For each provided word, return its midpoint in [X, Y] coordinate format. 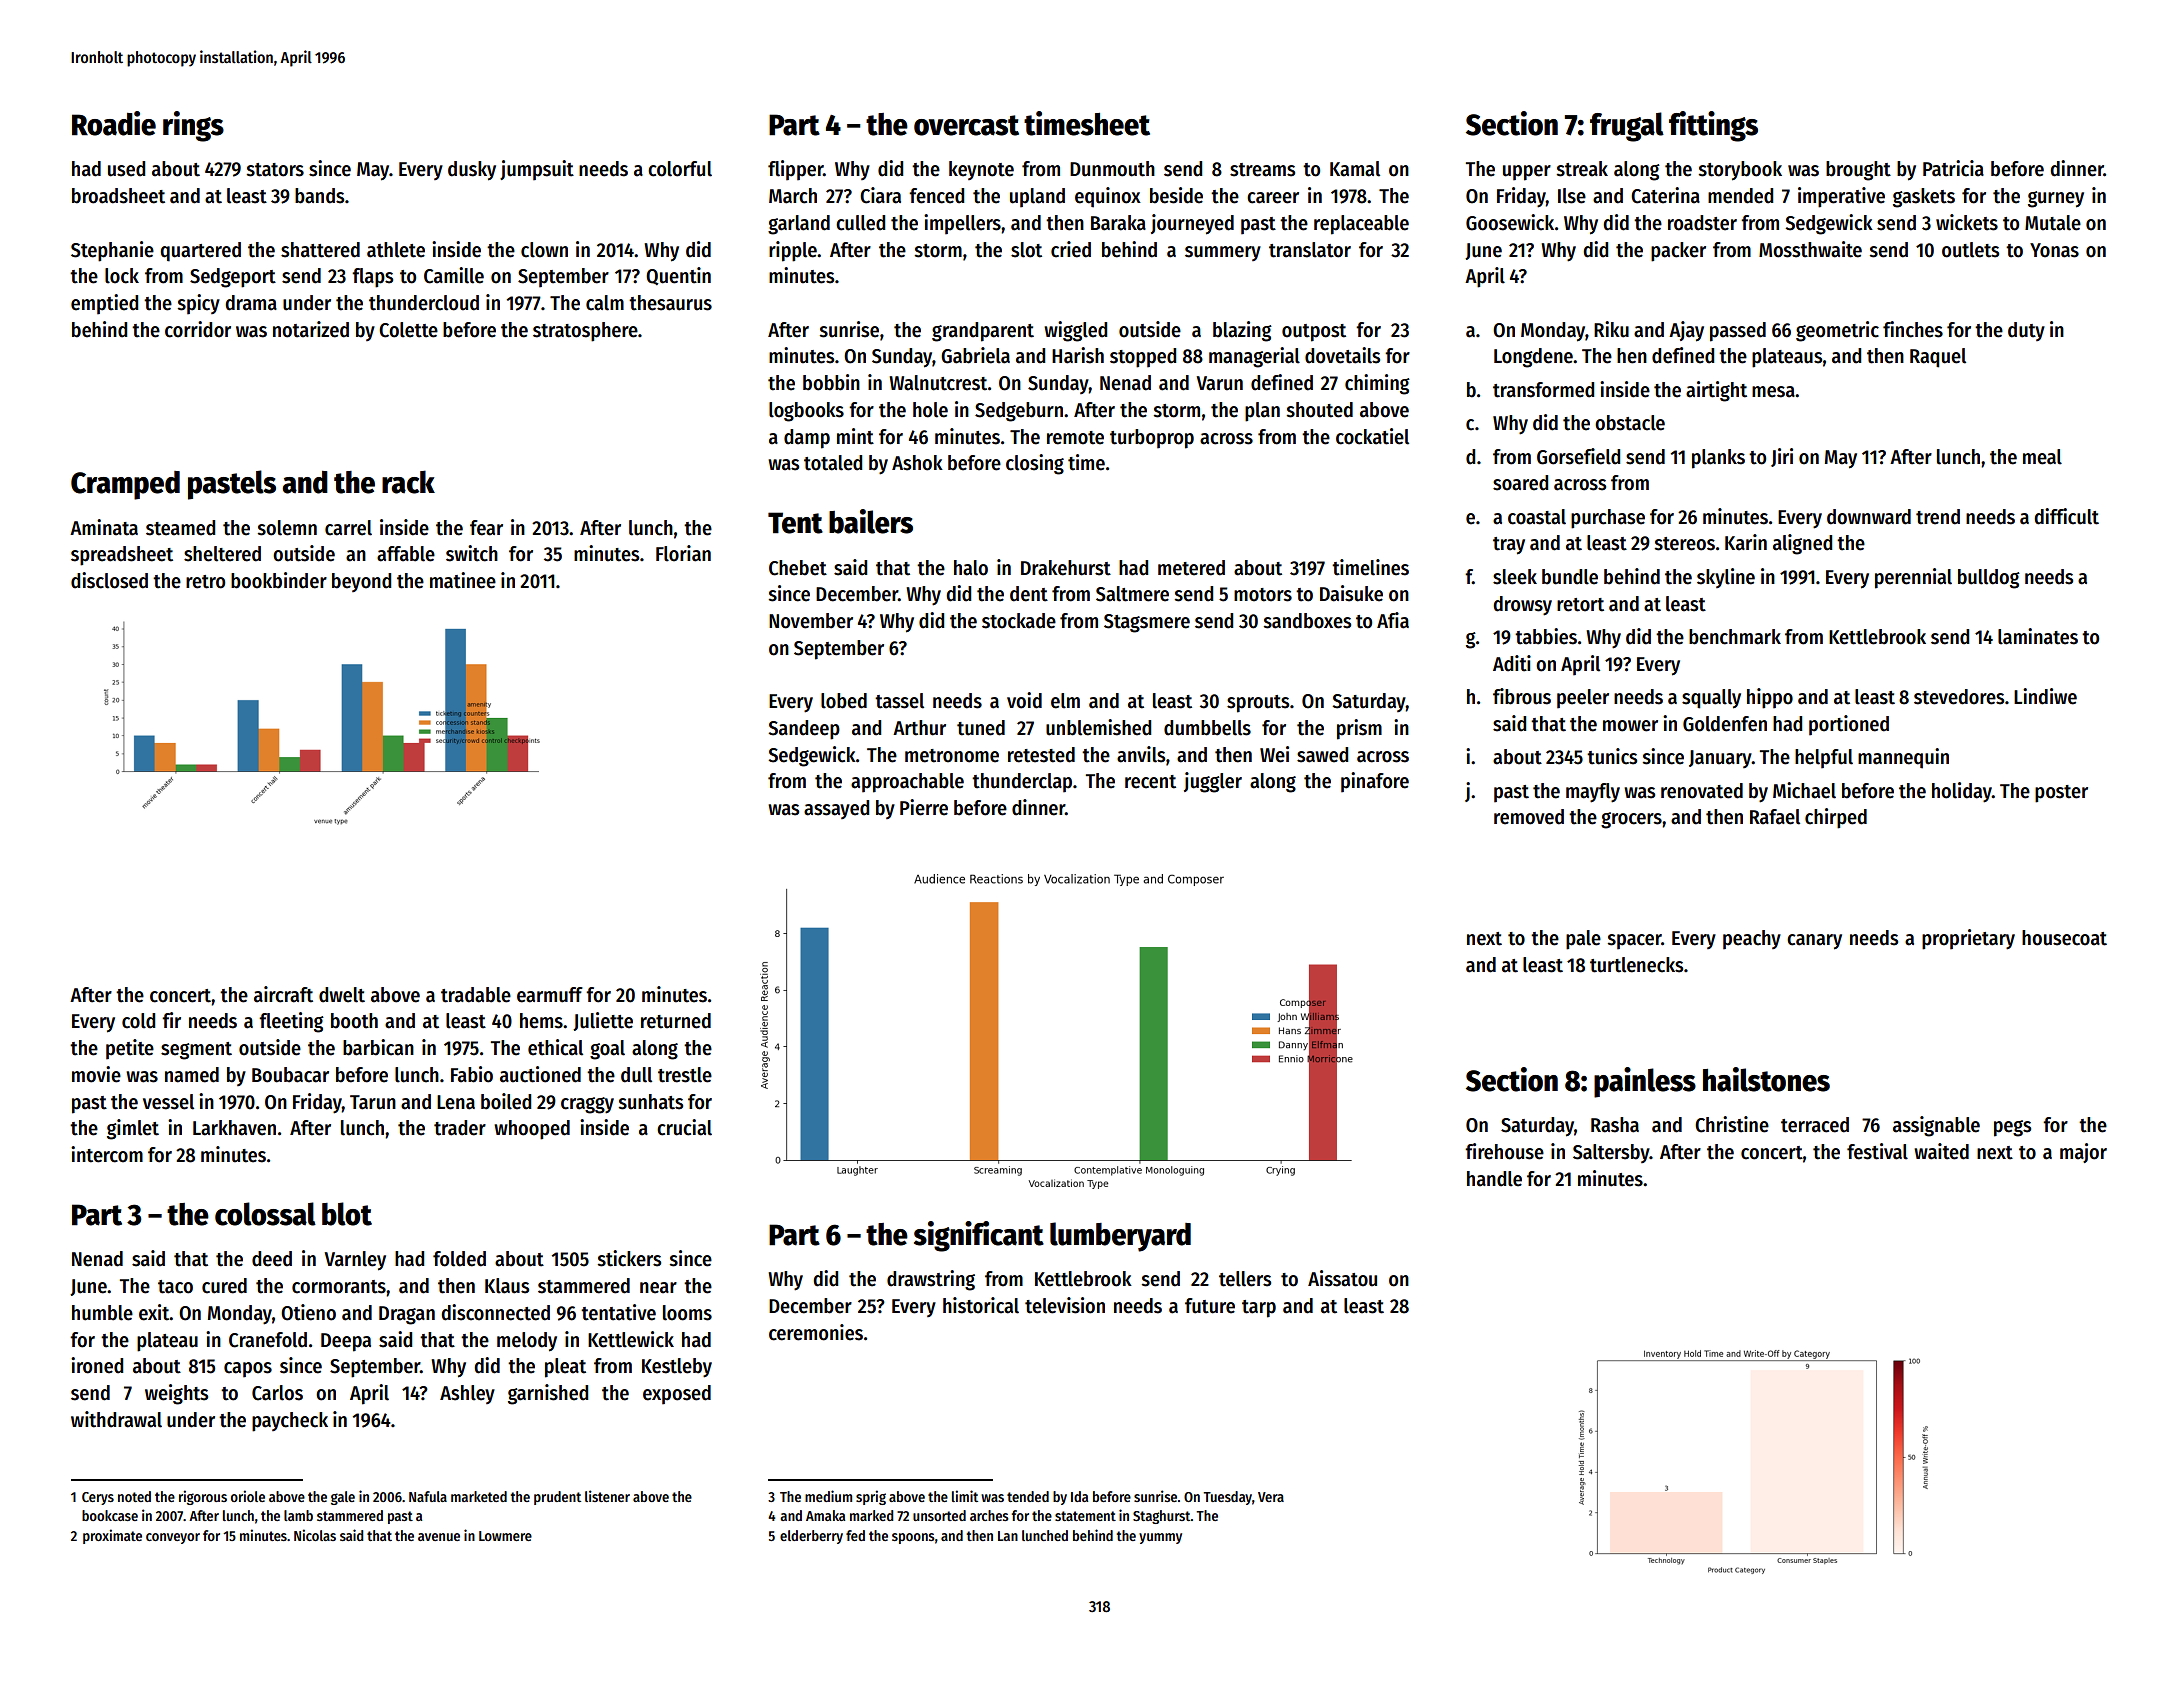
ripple [793, 251]
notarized [311, 329]
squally [1711, 699]
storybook [1740, 171]
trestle [685, 1075]
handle [1494, 1179]
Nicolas [315, 1535]
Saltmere [1132, 594]
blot [347, 1214]
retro [205, 582]
